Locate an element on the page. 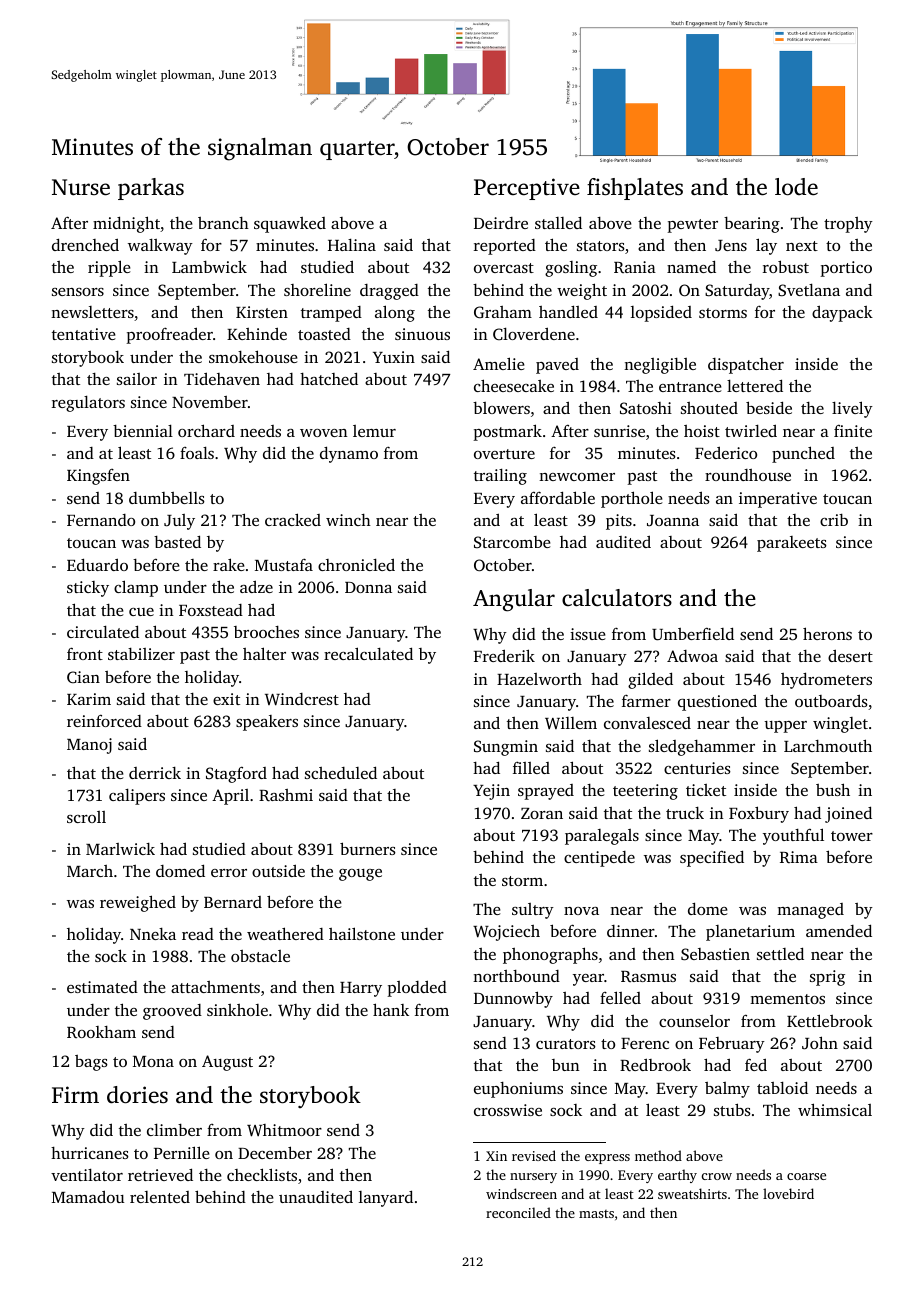 This image has height=1314, width=924. Sungmin is located at coordinates (506, 748).
